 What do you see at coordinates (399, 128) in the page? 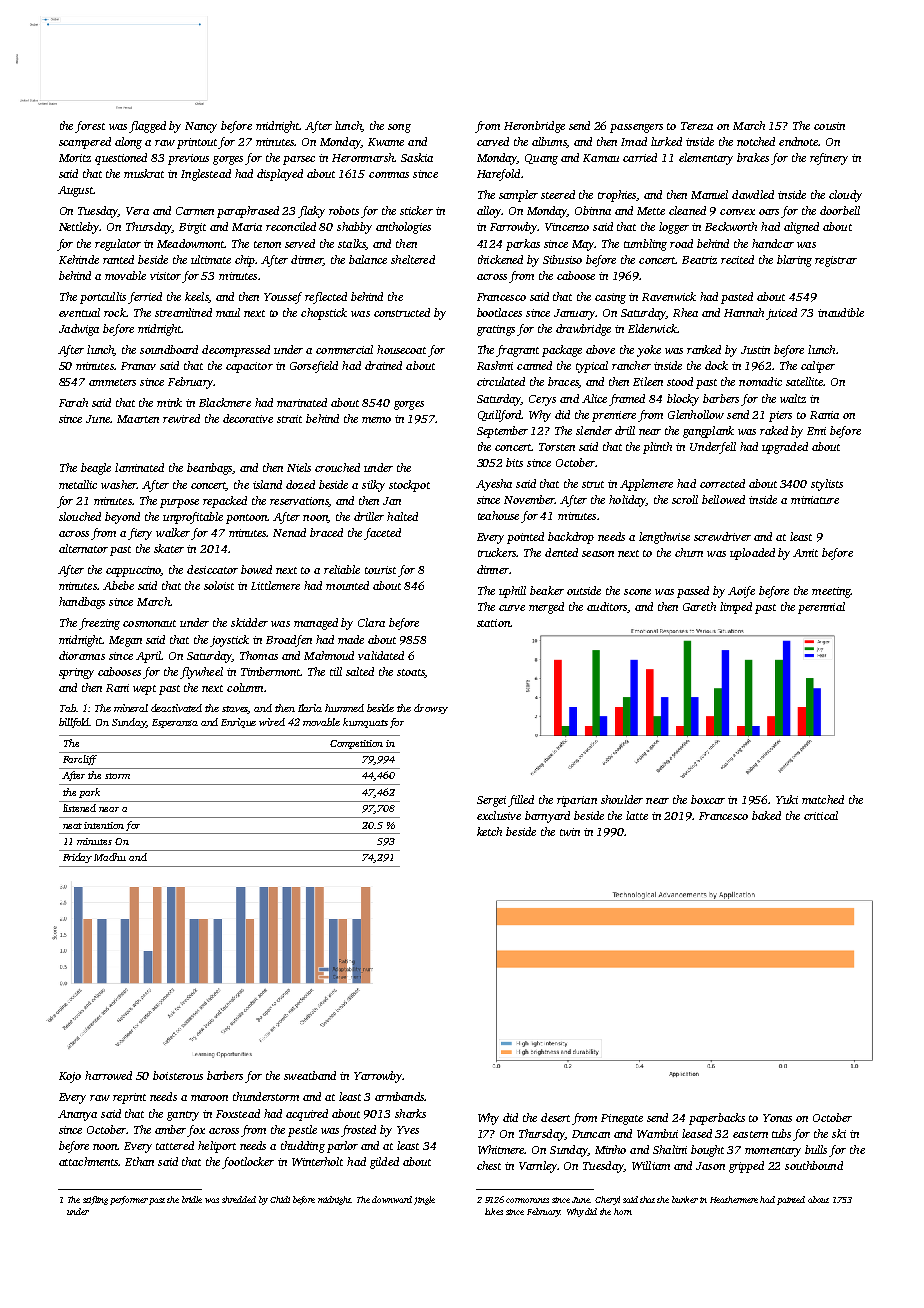
I see `song` at bounding box center [399, 128].
